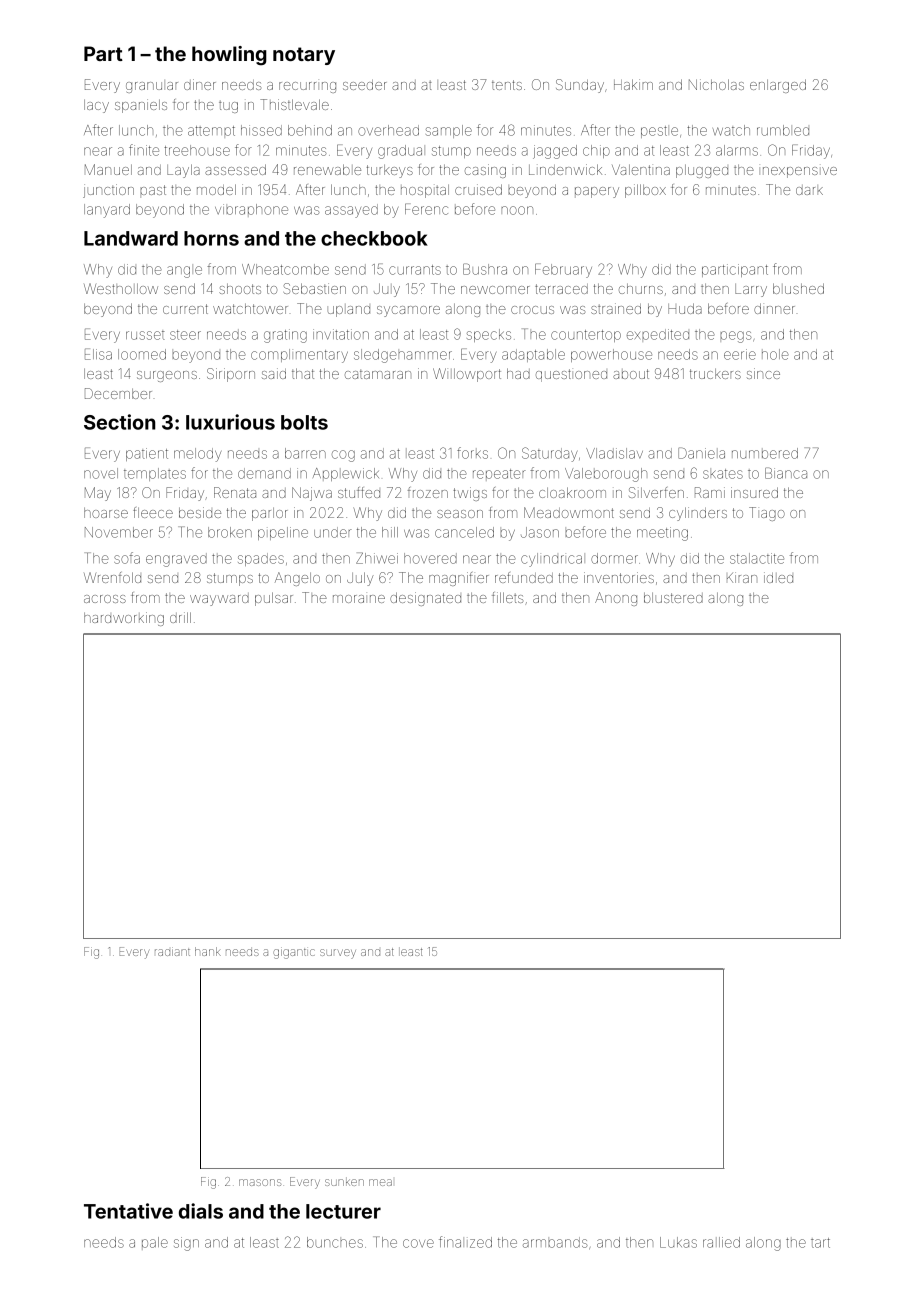  I want to click on seeder, so click(365, 85).
